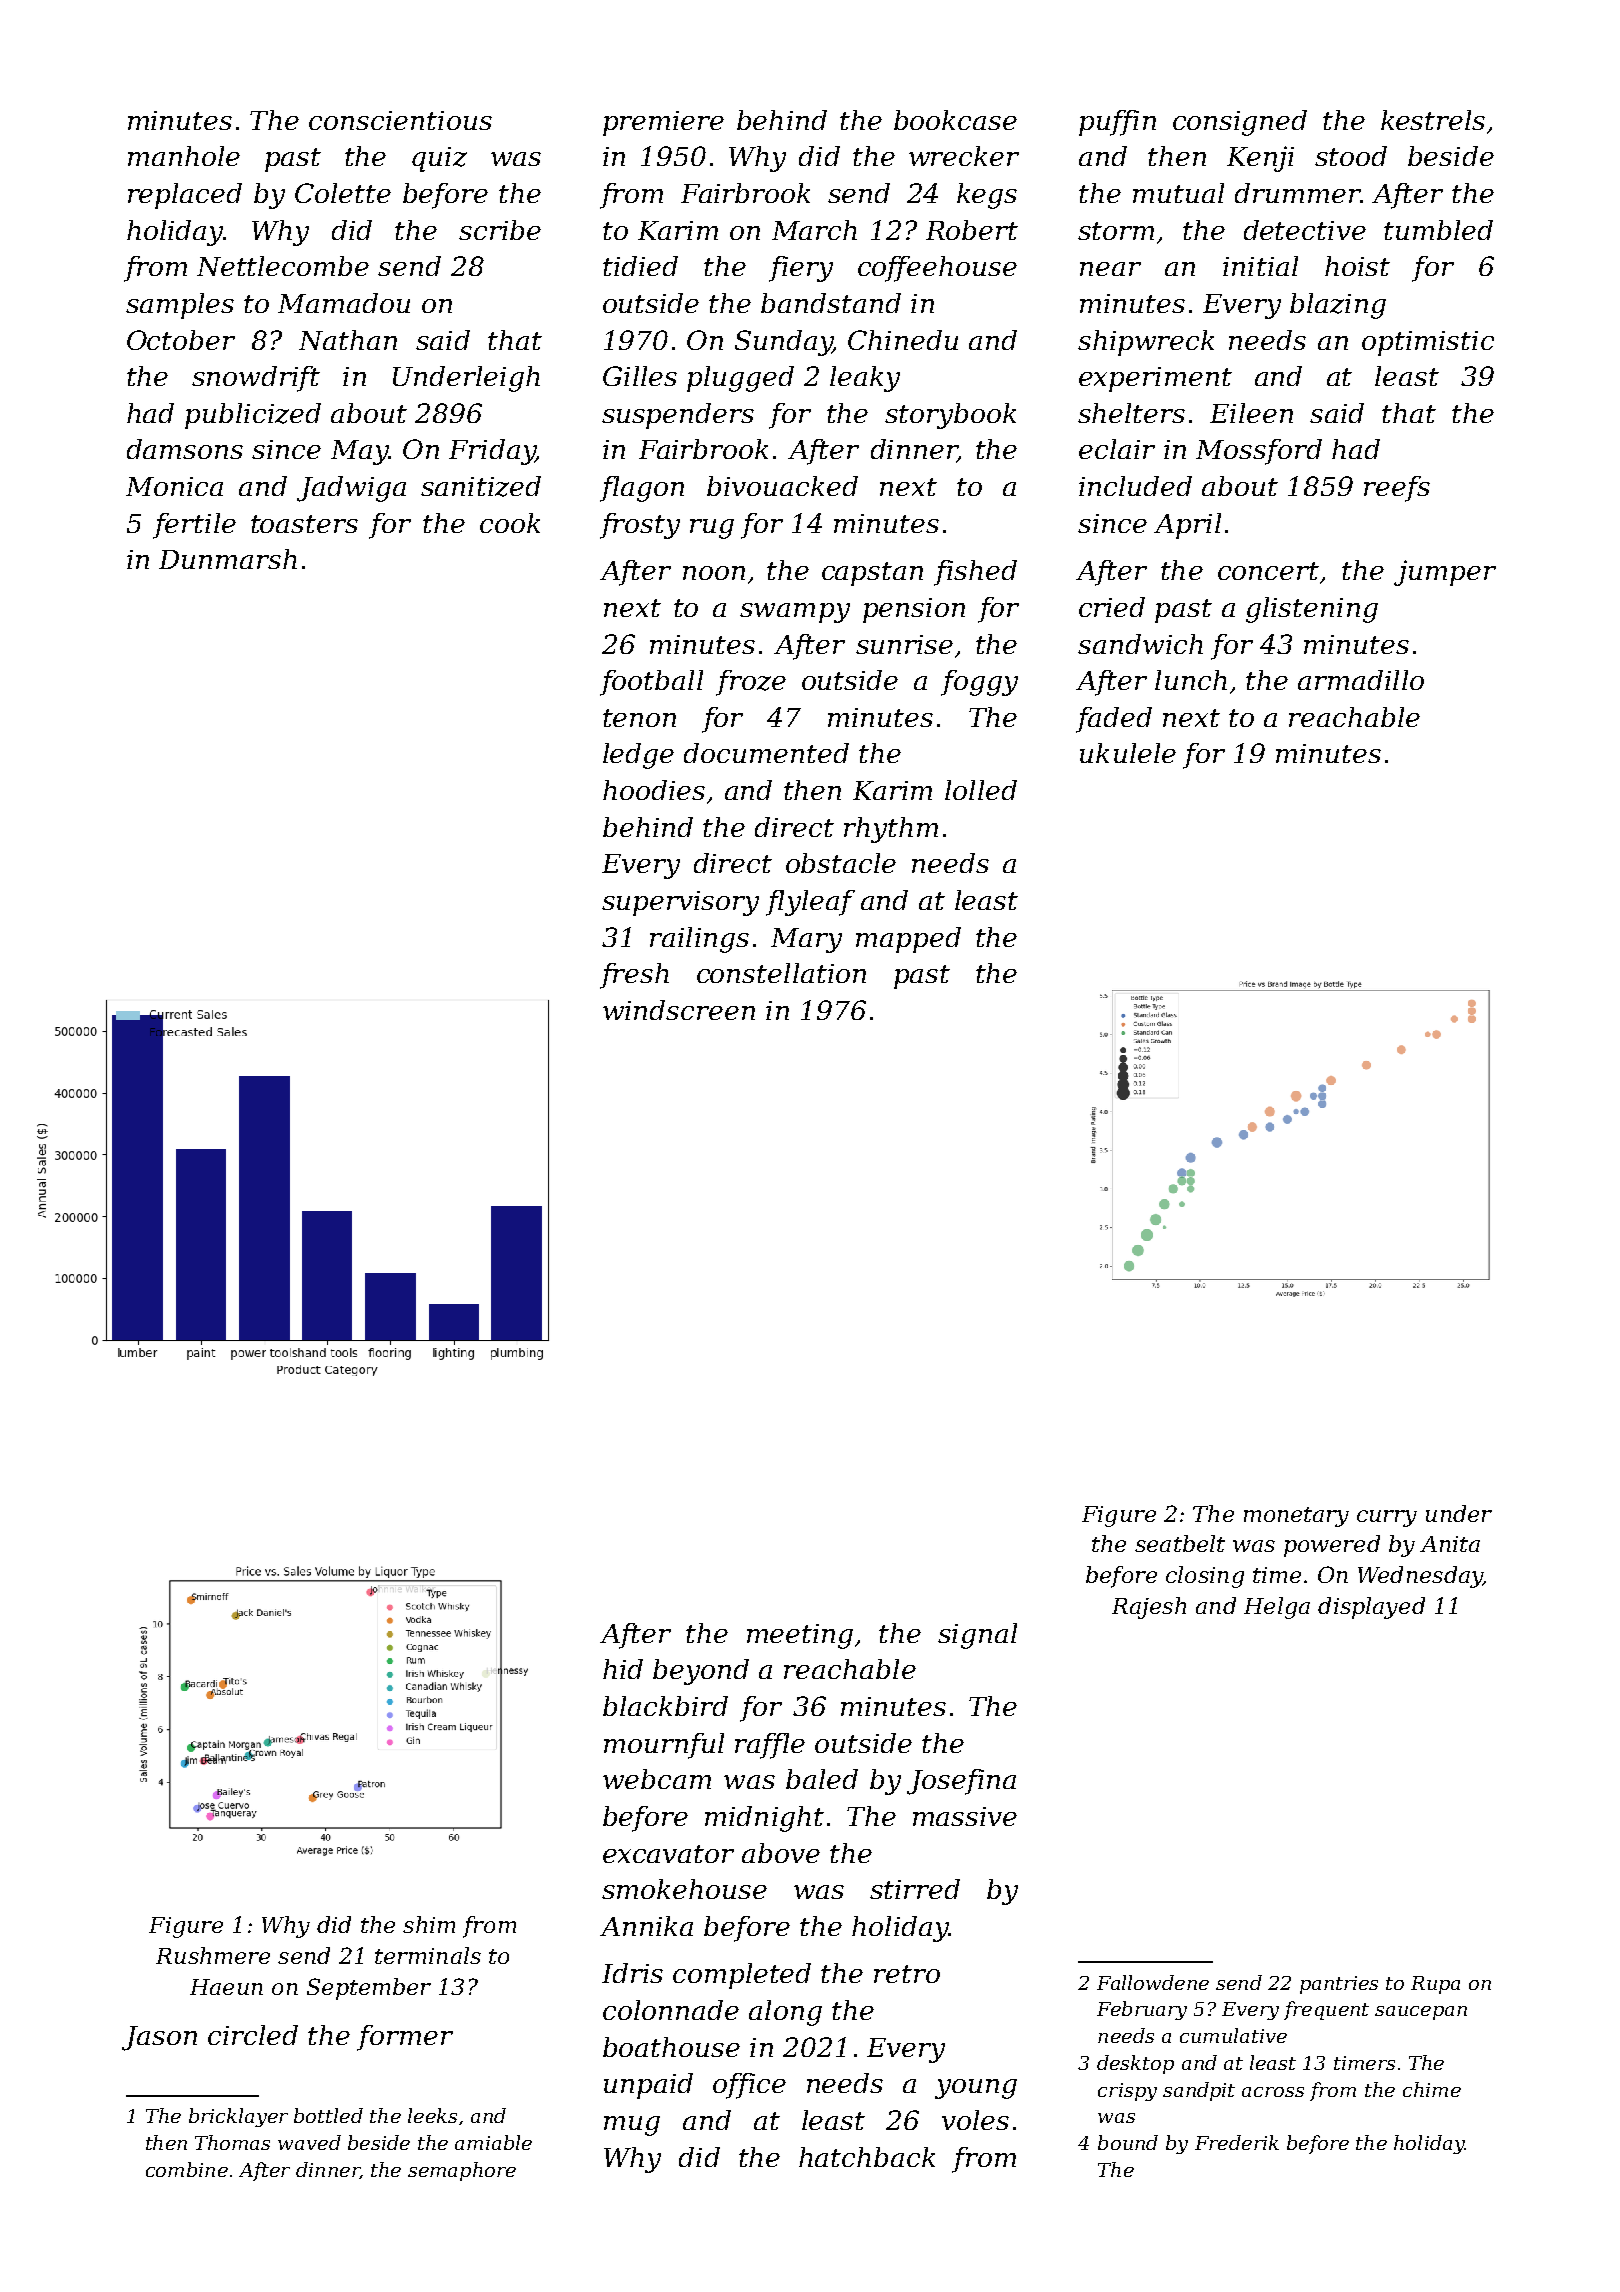  Describe the element at coordinates (462, 2171) in the image. I see `semaphore` at that location.
